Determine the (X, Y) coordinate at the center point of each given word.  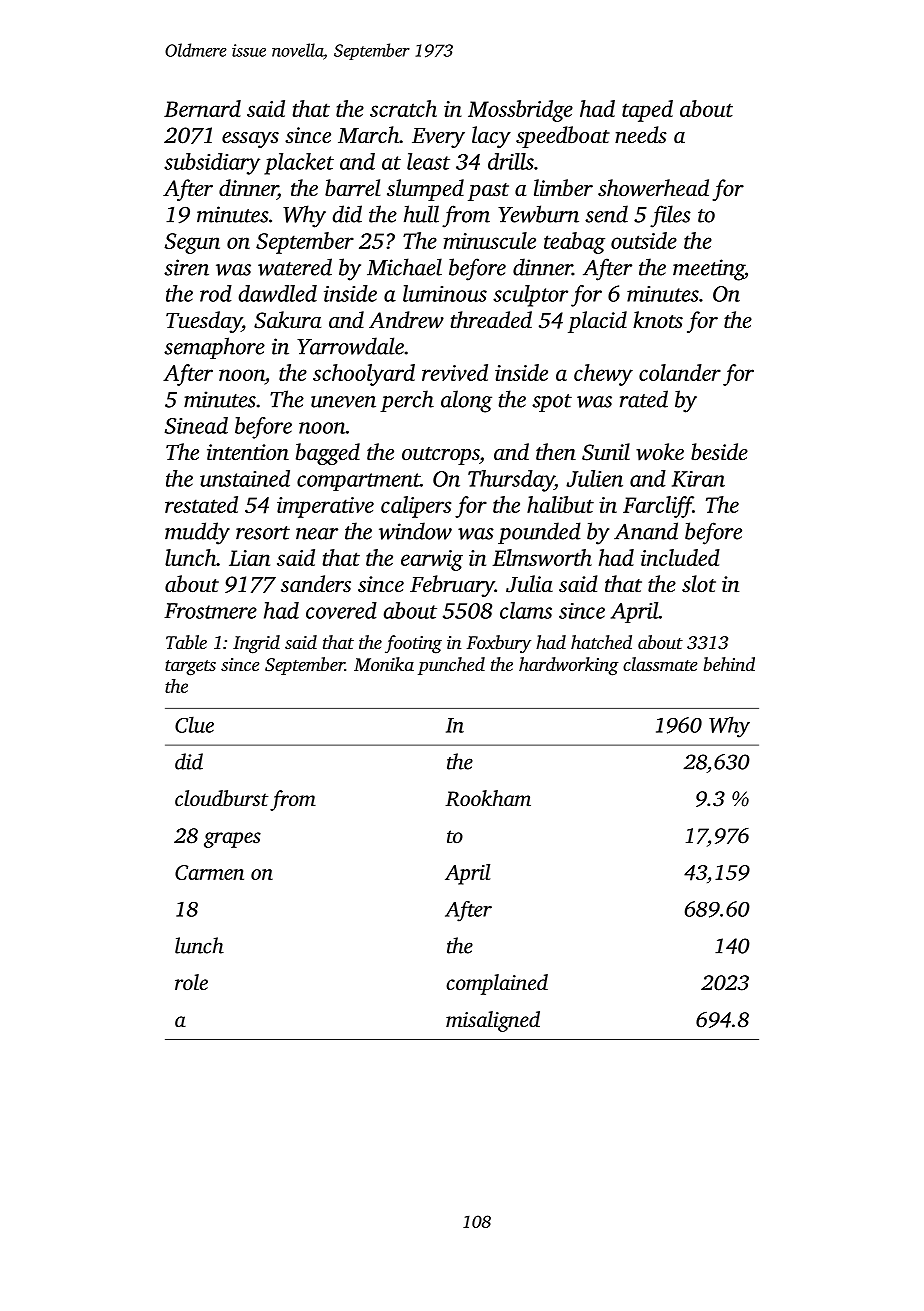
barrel (352, 187)
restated (201, 504)
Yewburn (538, 214)
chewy (603, 375)
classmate (660, 664)
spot (552, 403)
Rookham (488, 798)
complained (497, 984)
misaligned (493, 1021)
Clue (194, 724)
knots (658, 320)
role (191, 982)
